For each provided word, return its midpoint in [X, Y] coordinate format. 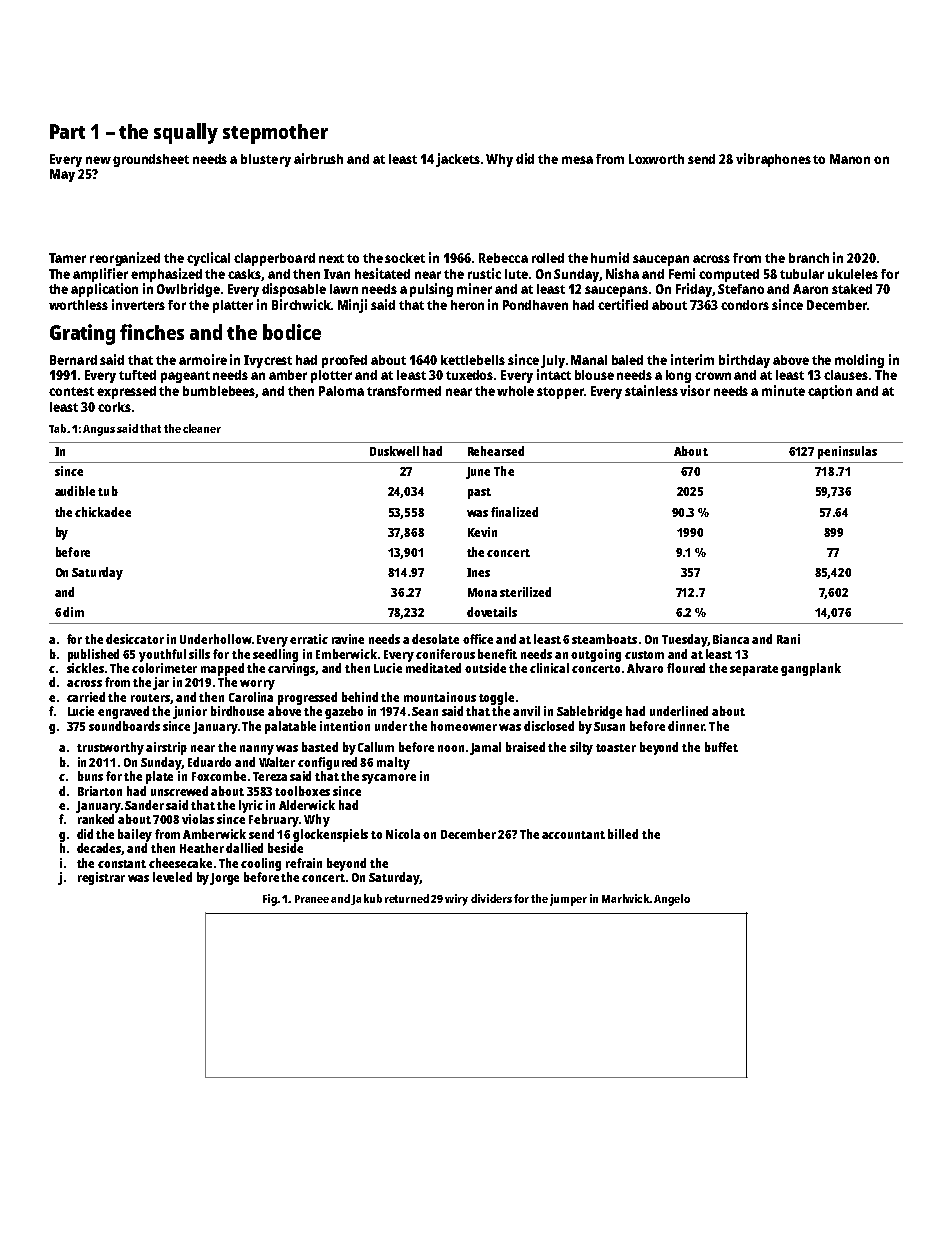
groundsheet [151, 160]
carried [86, 697]
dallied [244, 848]
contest [71, 391]
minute [783, 390]
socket [405, 258]
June [478, 473]
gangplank [811, 669]
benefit [497, 654]
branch [809, 258]
